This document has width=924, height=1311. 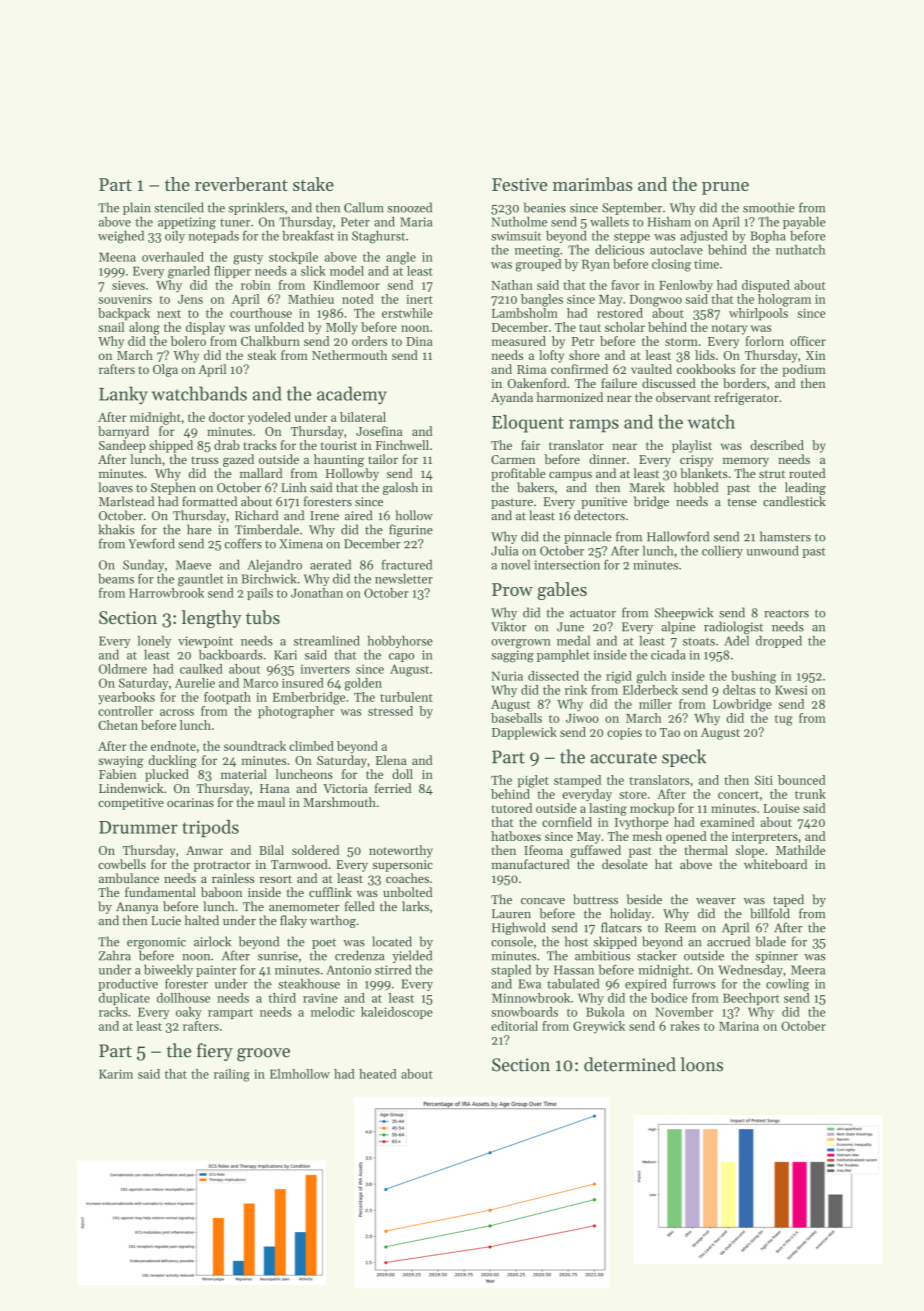 I want to click on sunrise, so click(x=278, y=956).
